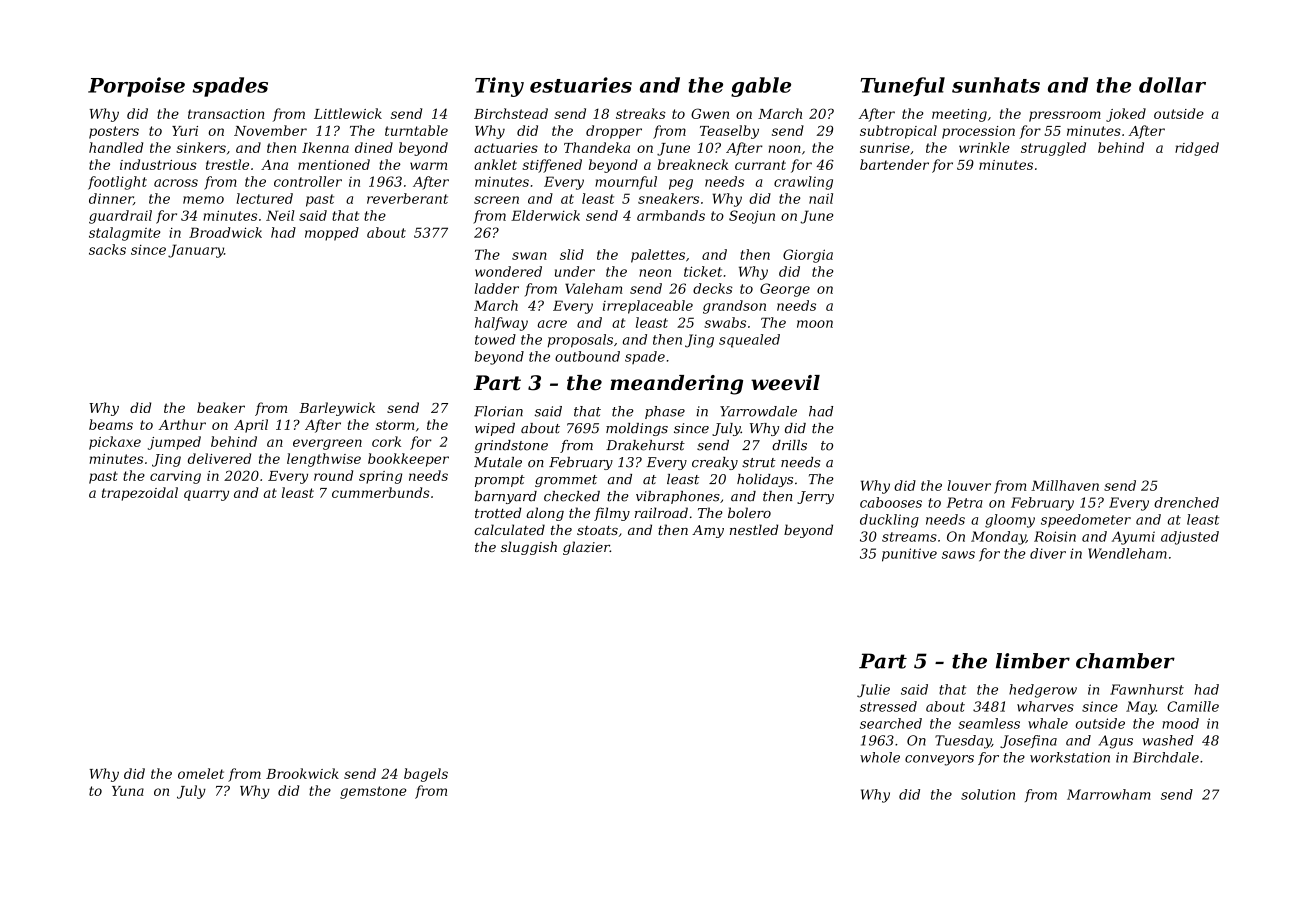 The image size is (1308, 924). Describe the element at coordinates (381, 492) in the screenshot. I see `cummerbunds` at that location.
